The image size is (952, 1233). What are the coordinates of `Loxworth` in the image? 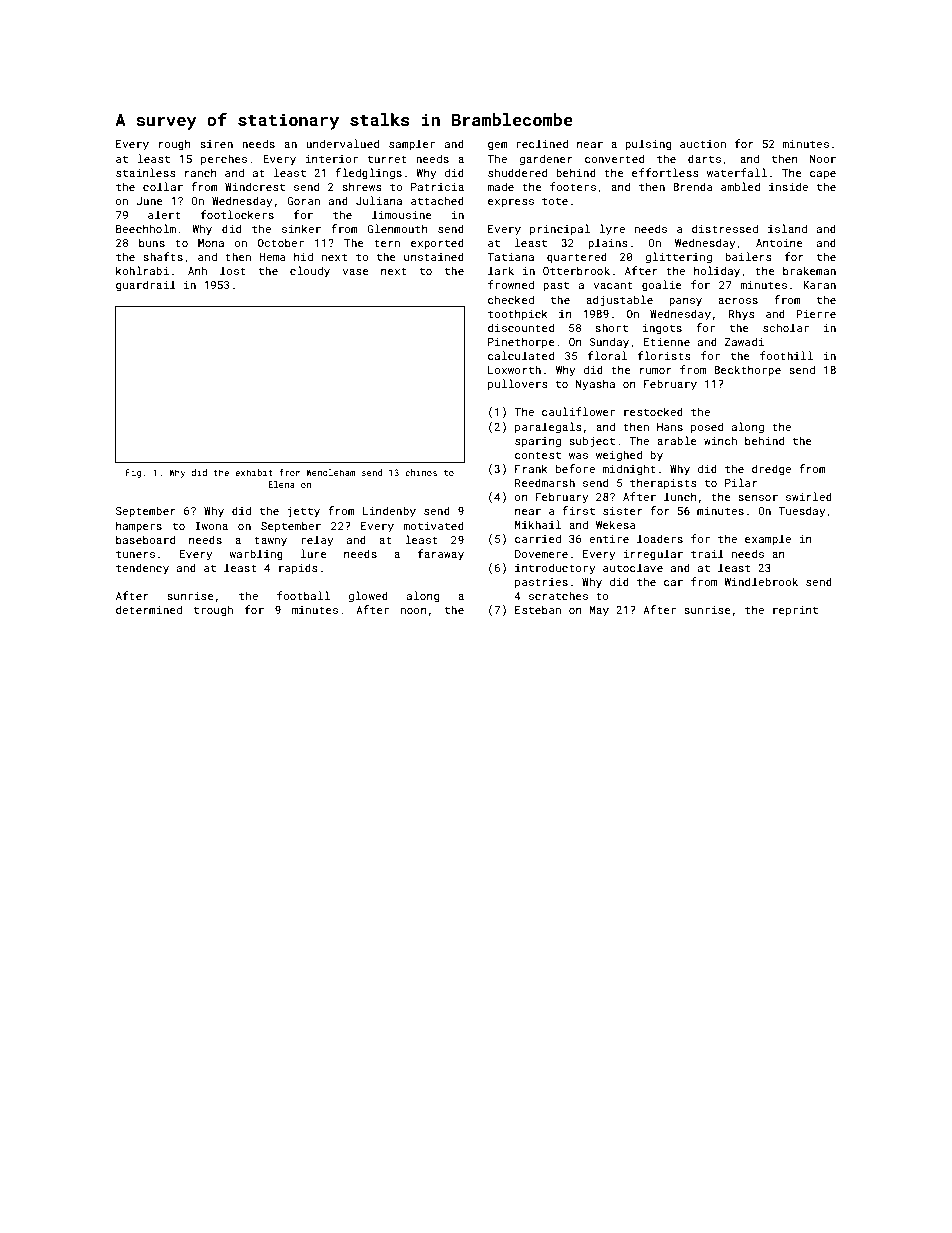 It's located at (514, 369).
